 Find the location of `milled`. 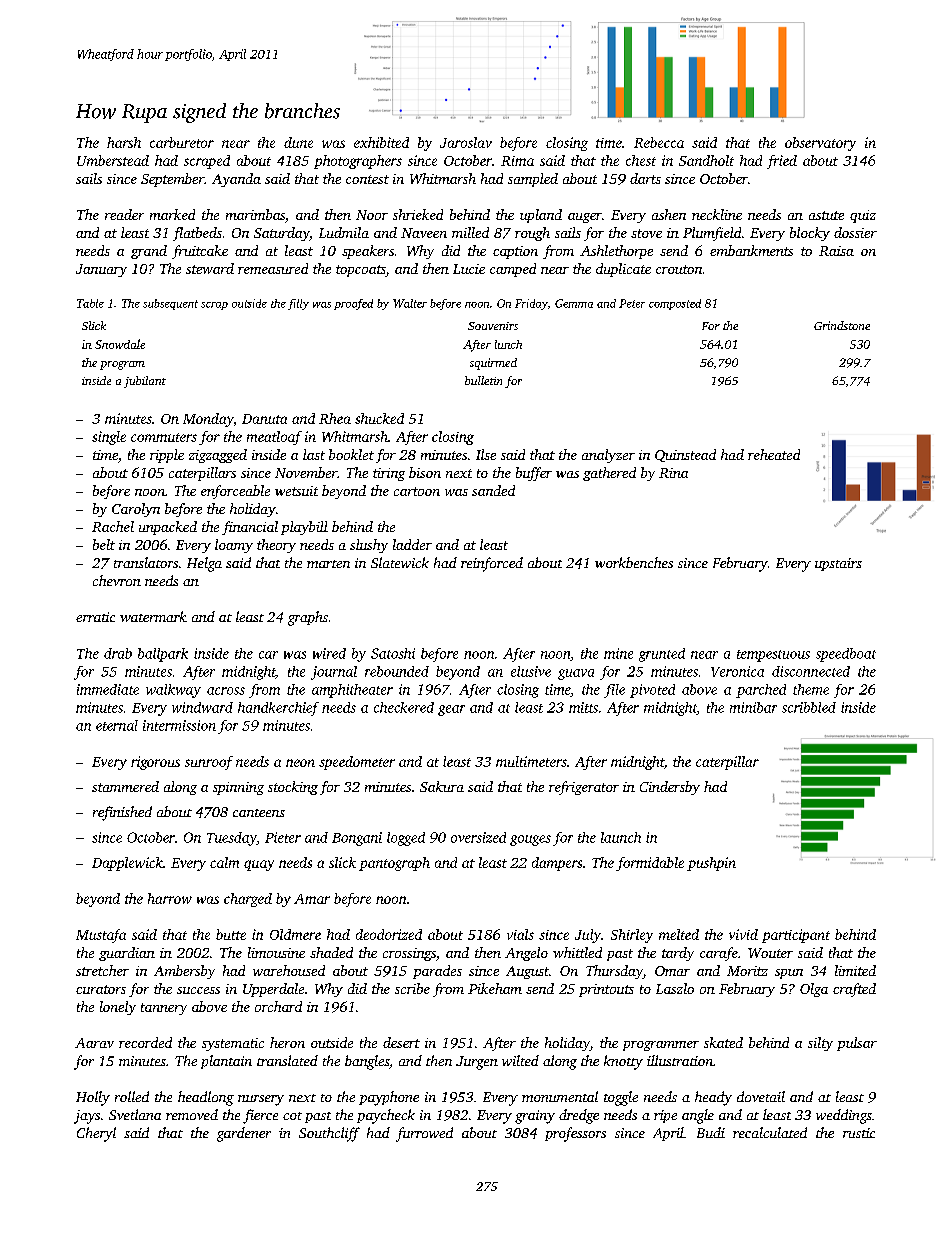

milled is located at coordinates (470, 232).
